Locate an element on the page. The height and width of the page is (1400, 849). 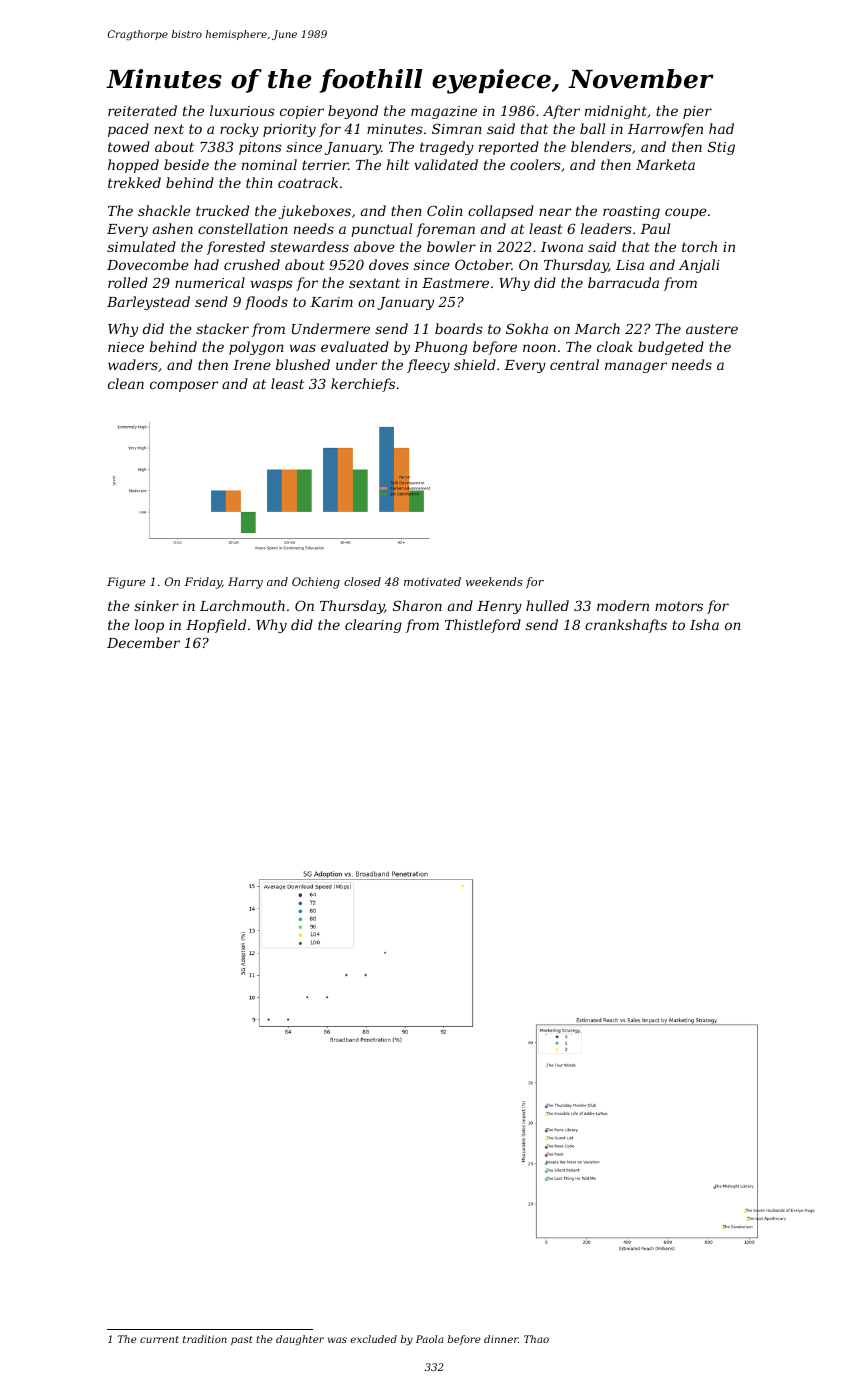
trekked is located at coordinates (134, 182).
